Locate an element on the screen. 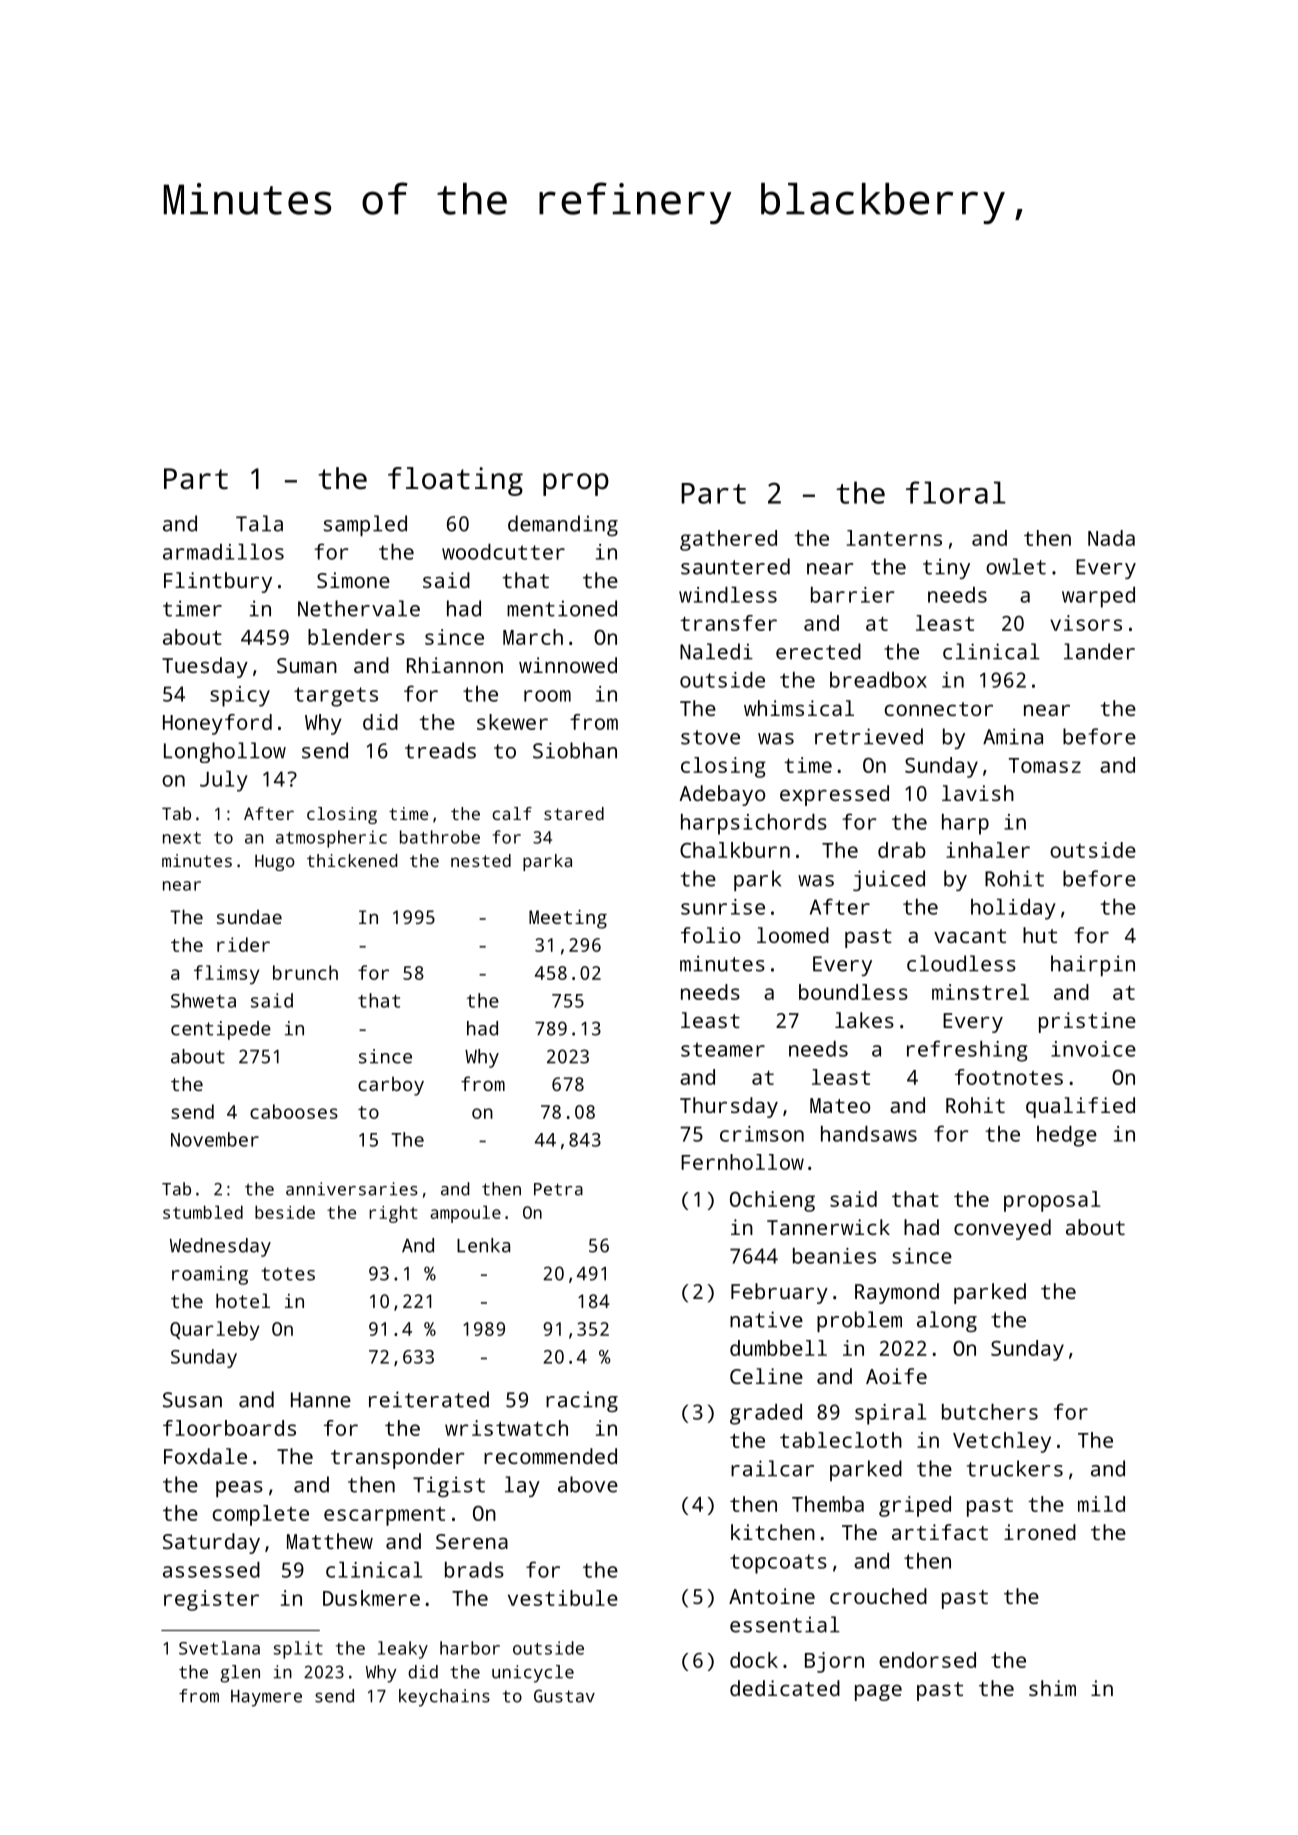 This screenshot has width=1298, height=1835. erected is located at coordinates (818, 651).
